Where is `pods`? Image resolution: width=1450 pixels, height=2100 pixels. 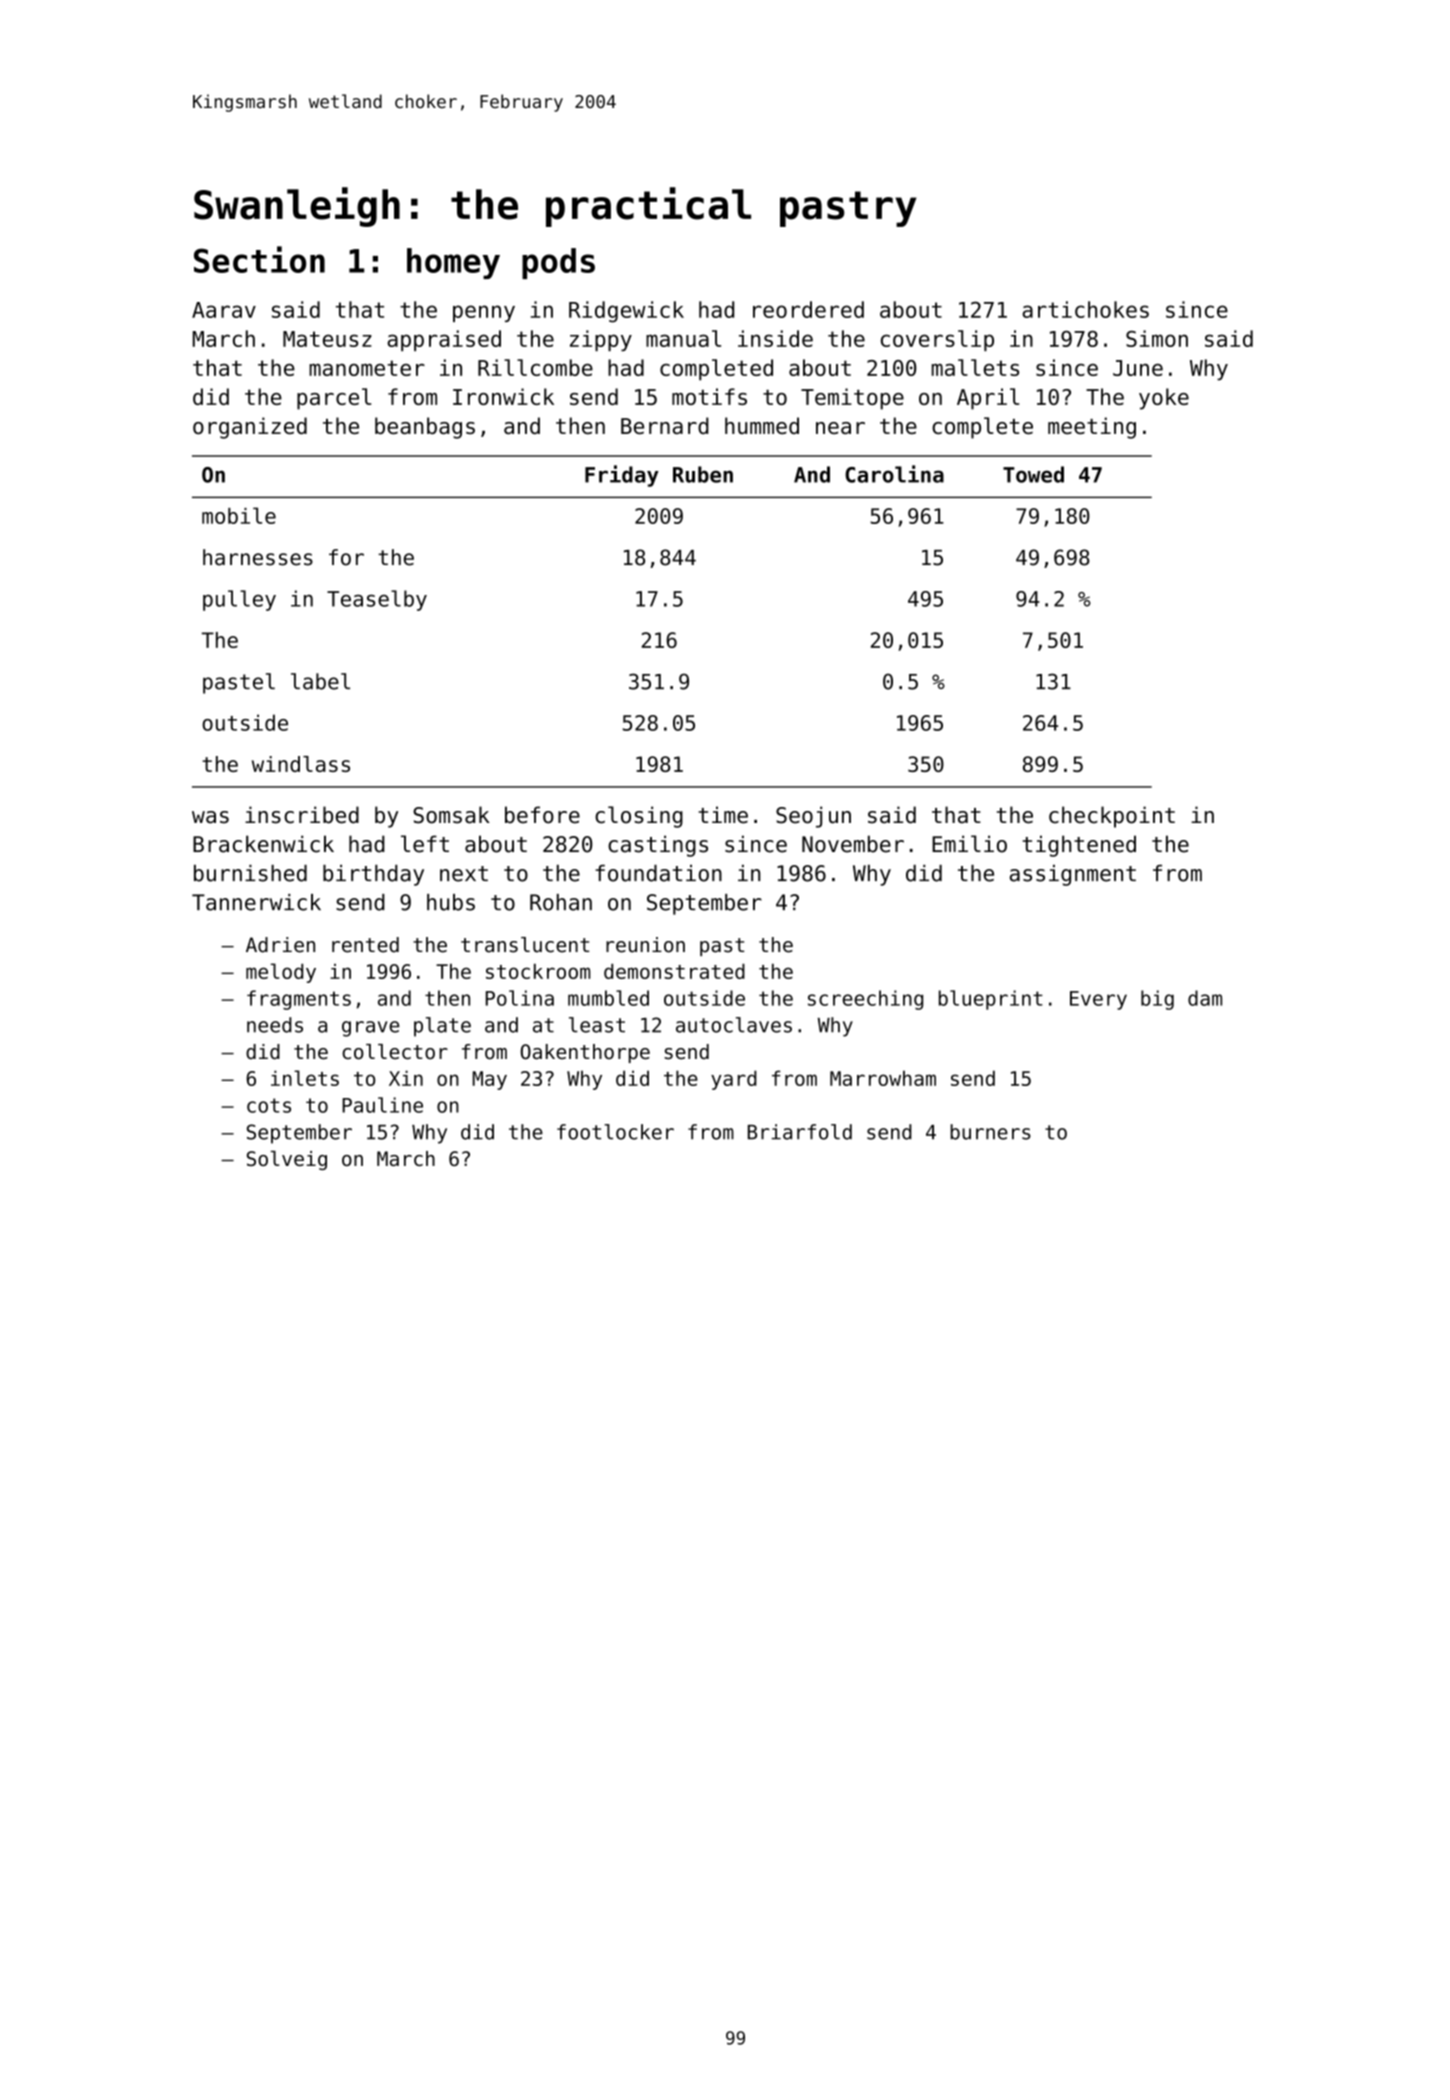
pods is located at coordinates (558, 263).
